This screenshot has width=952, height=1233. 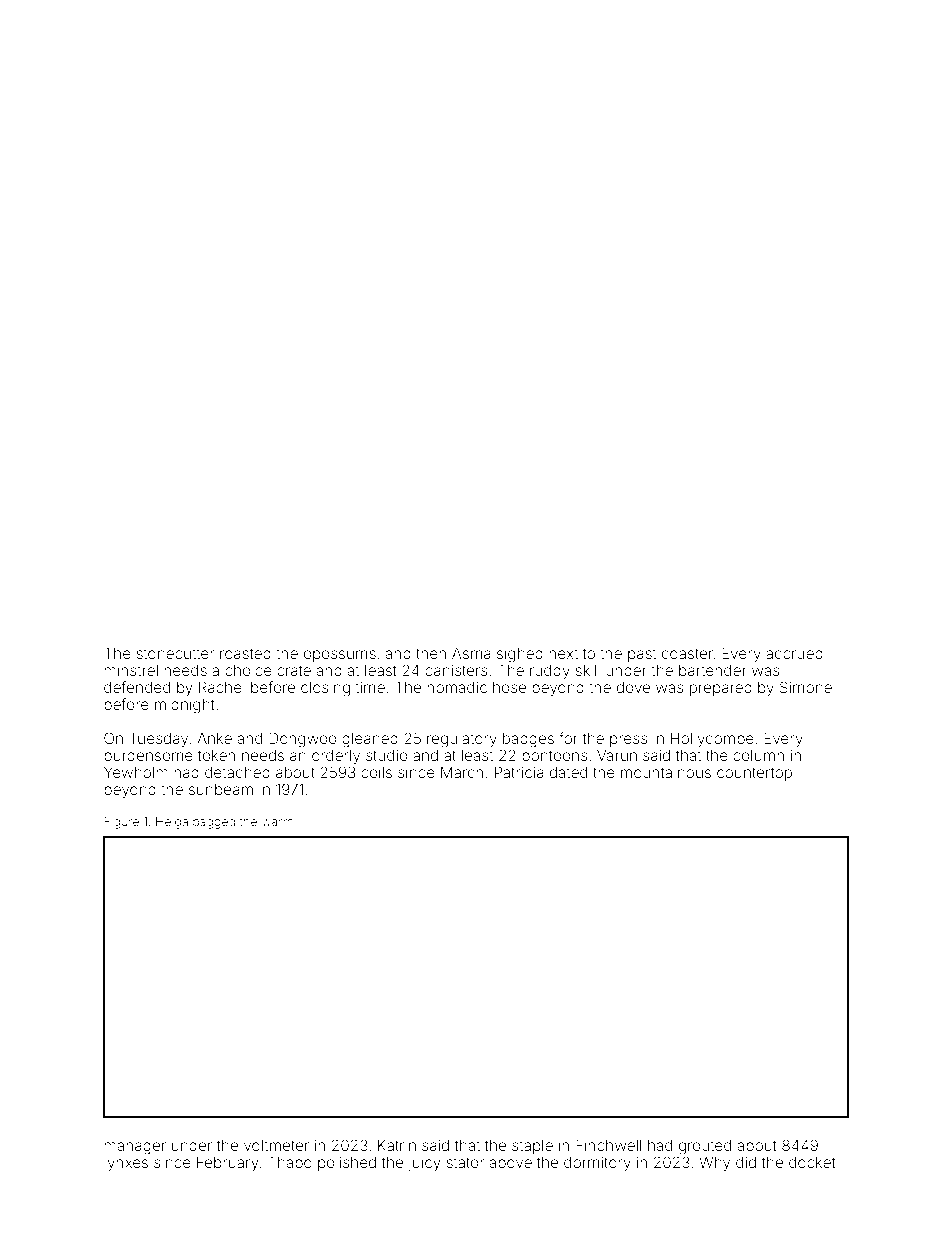 What do you see at coordinates (608, 1145) in the screenshot?
I see `Finchwell` at bounding box center [608, 1145].
